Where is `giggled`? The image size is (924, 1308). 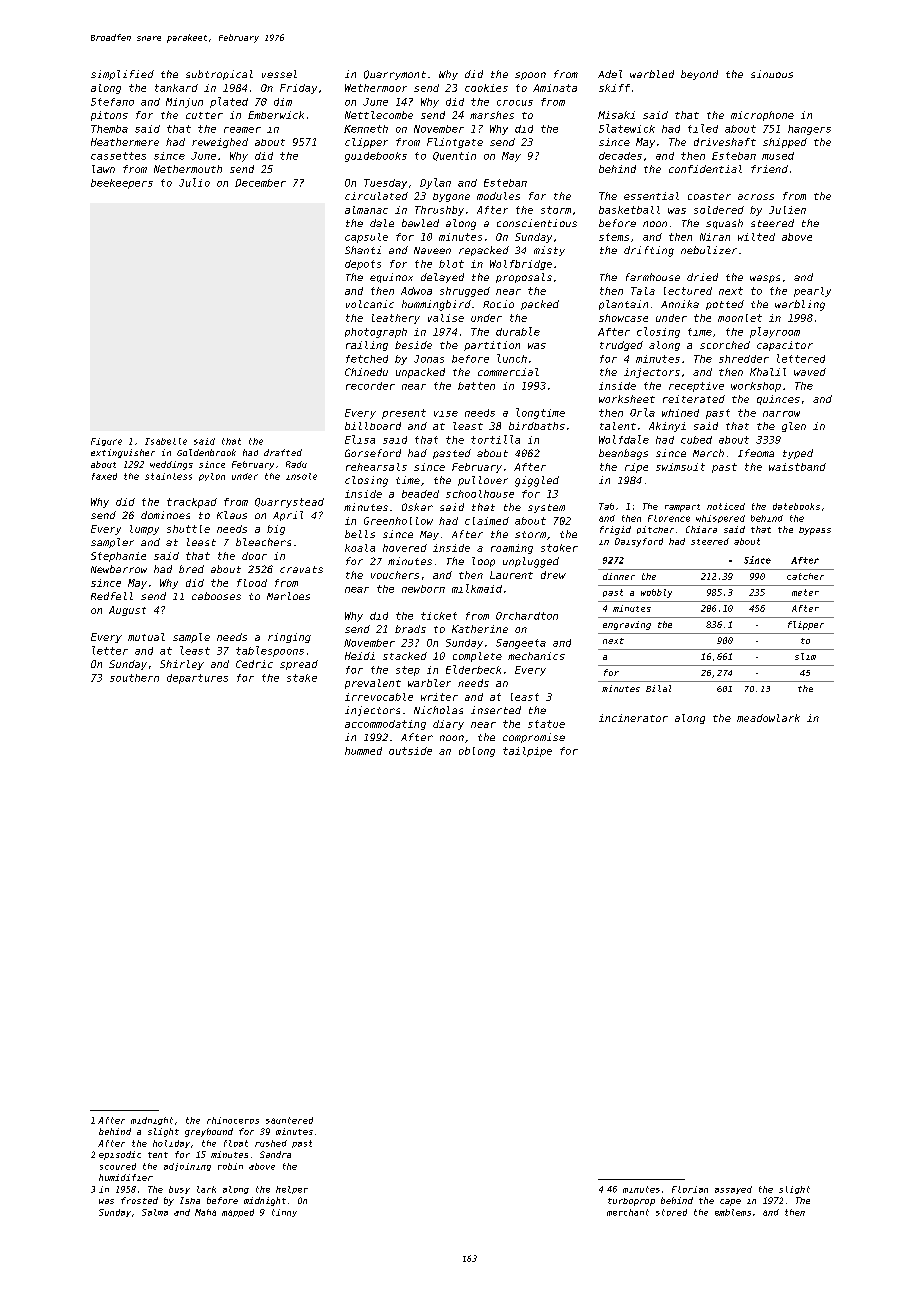 giggled is located at coordinates (537, 481).
